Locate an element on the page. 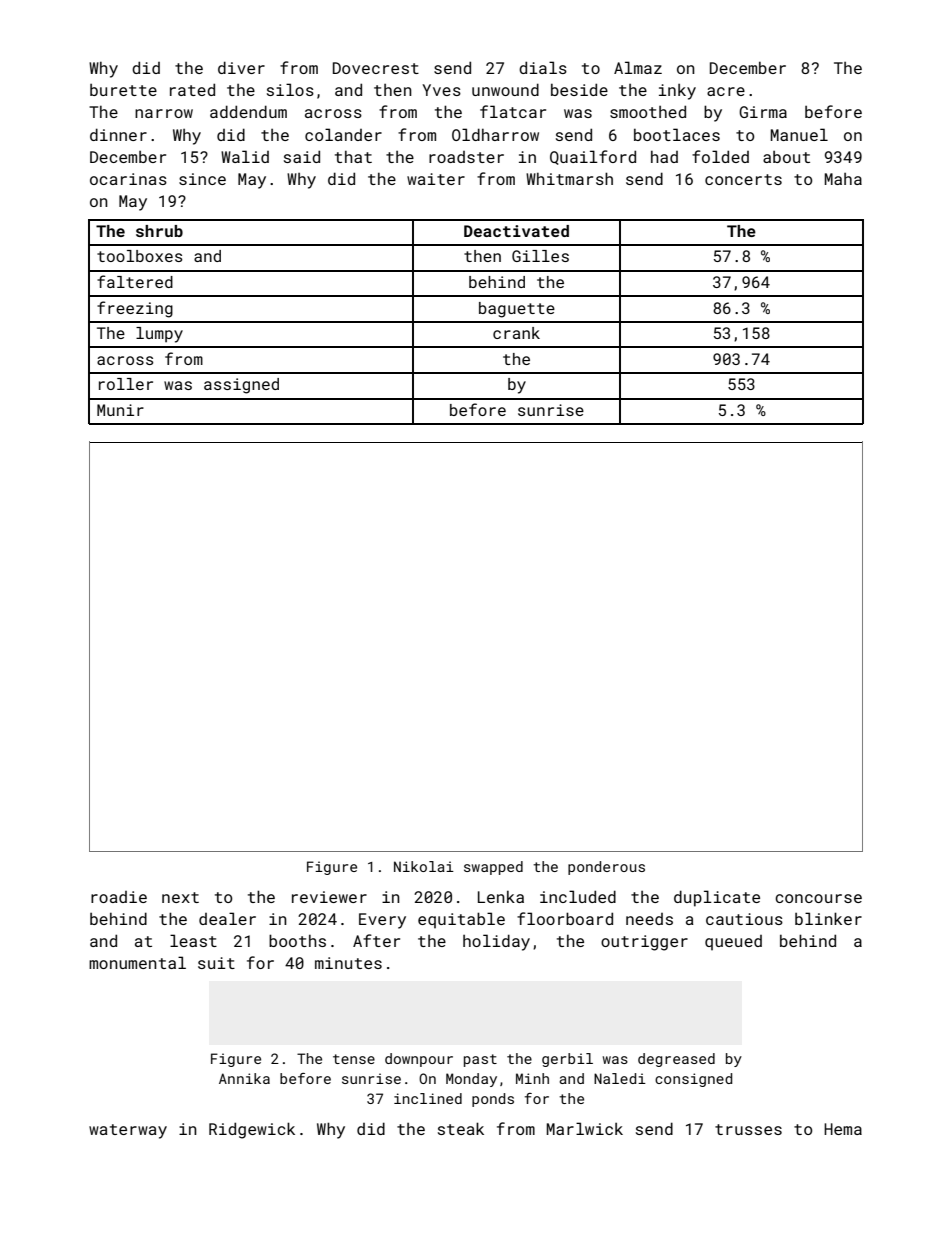 This page has width=952, height=1233. Ridgewick is located at coordinates (252, 1130).
